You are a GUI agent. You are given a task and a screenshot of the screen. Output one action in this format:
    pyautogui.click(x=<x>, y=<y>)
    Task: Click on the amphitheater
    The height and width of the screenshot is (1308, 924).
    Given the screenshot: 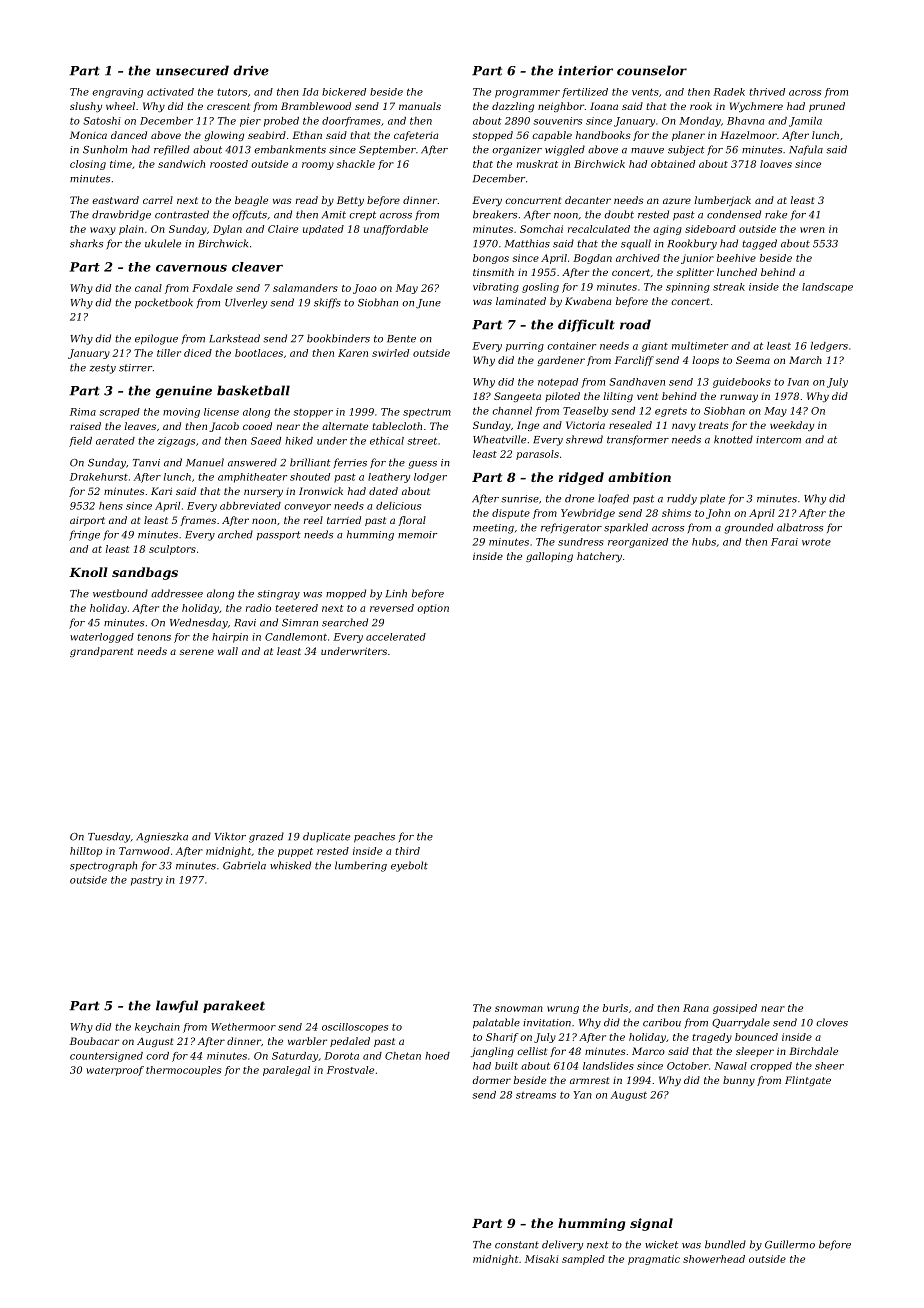 What is the action you would take?
    pyautogui.click(x=252, y=478)
